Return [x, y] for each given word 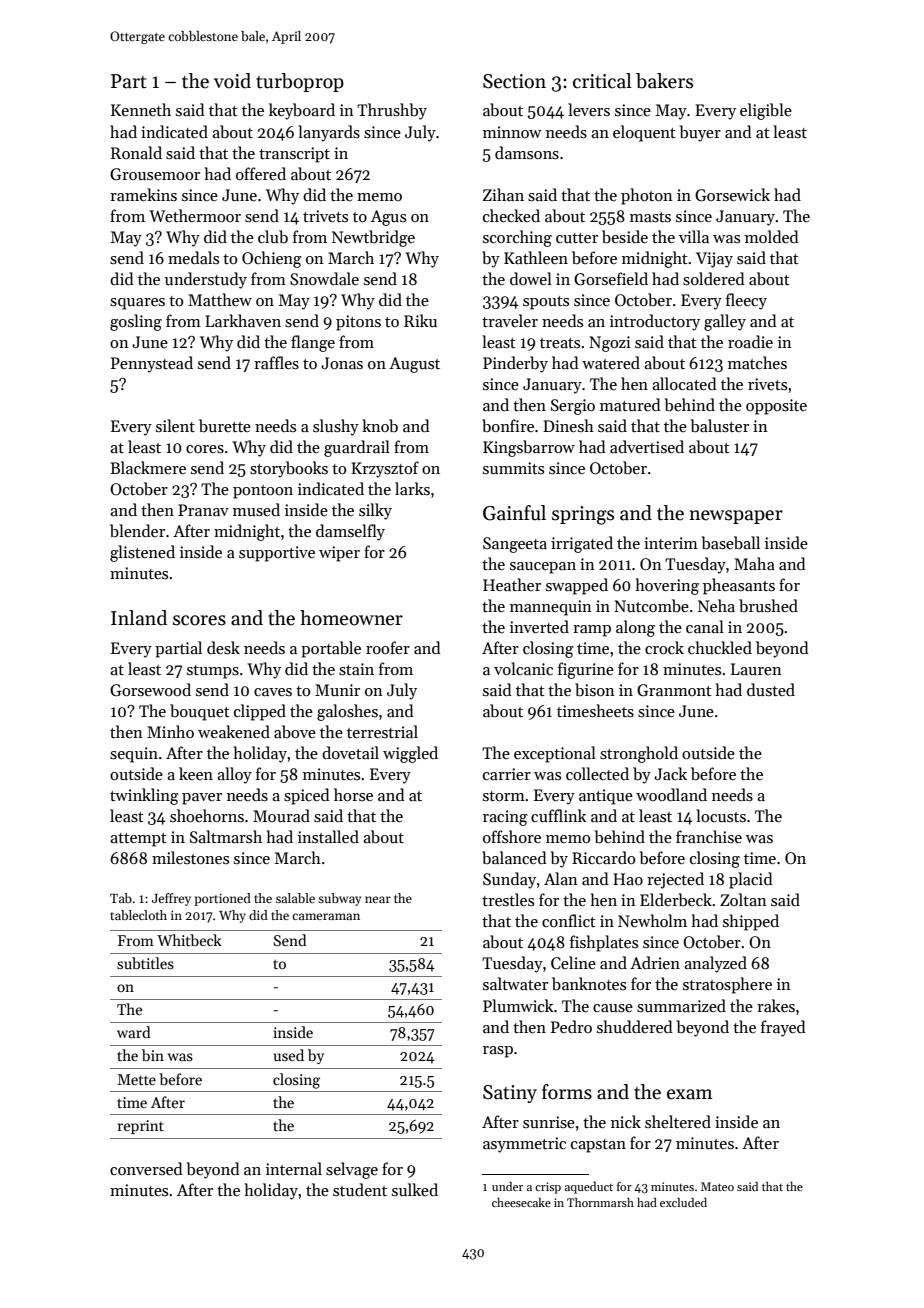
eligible [766, 111]
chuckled [720, 647]
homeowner [351, 618]
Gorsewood [150, 690]
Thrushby [392, 111]
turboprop [300, 82]
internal [294, 1168]
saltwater [515, 983]
